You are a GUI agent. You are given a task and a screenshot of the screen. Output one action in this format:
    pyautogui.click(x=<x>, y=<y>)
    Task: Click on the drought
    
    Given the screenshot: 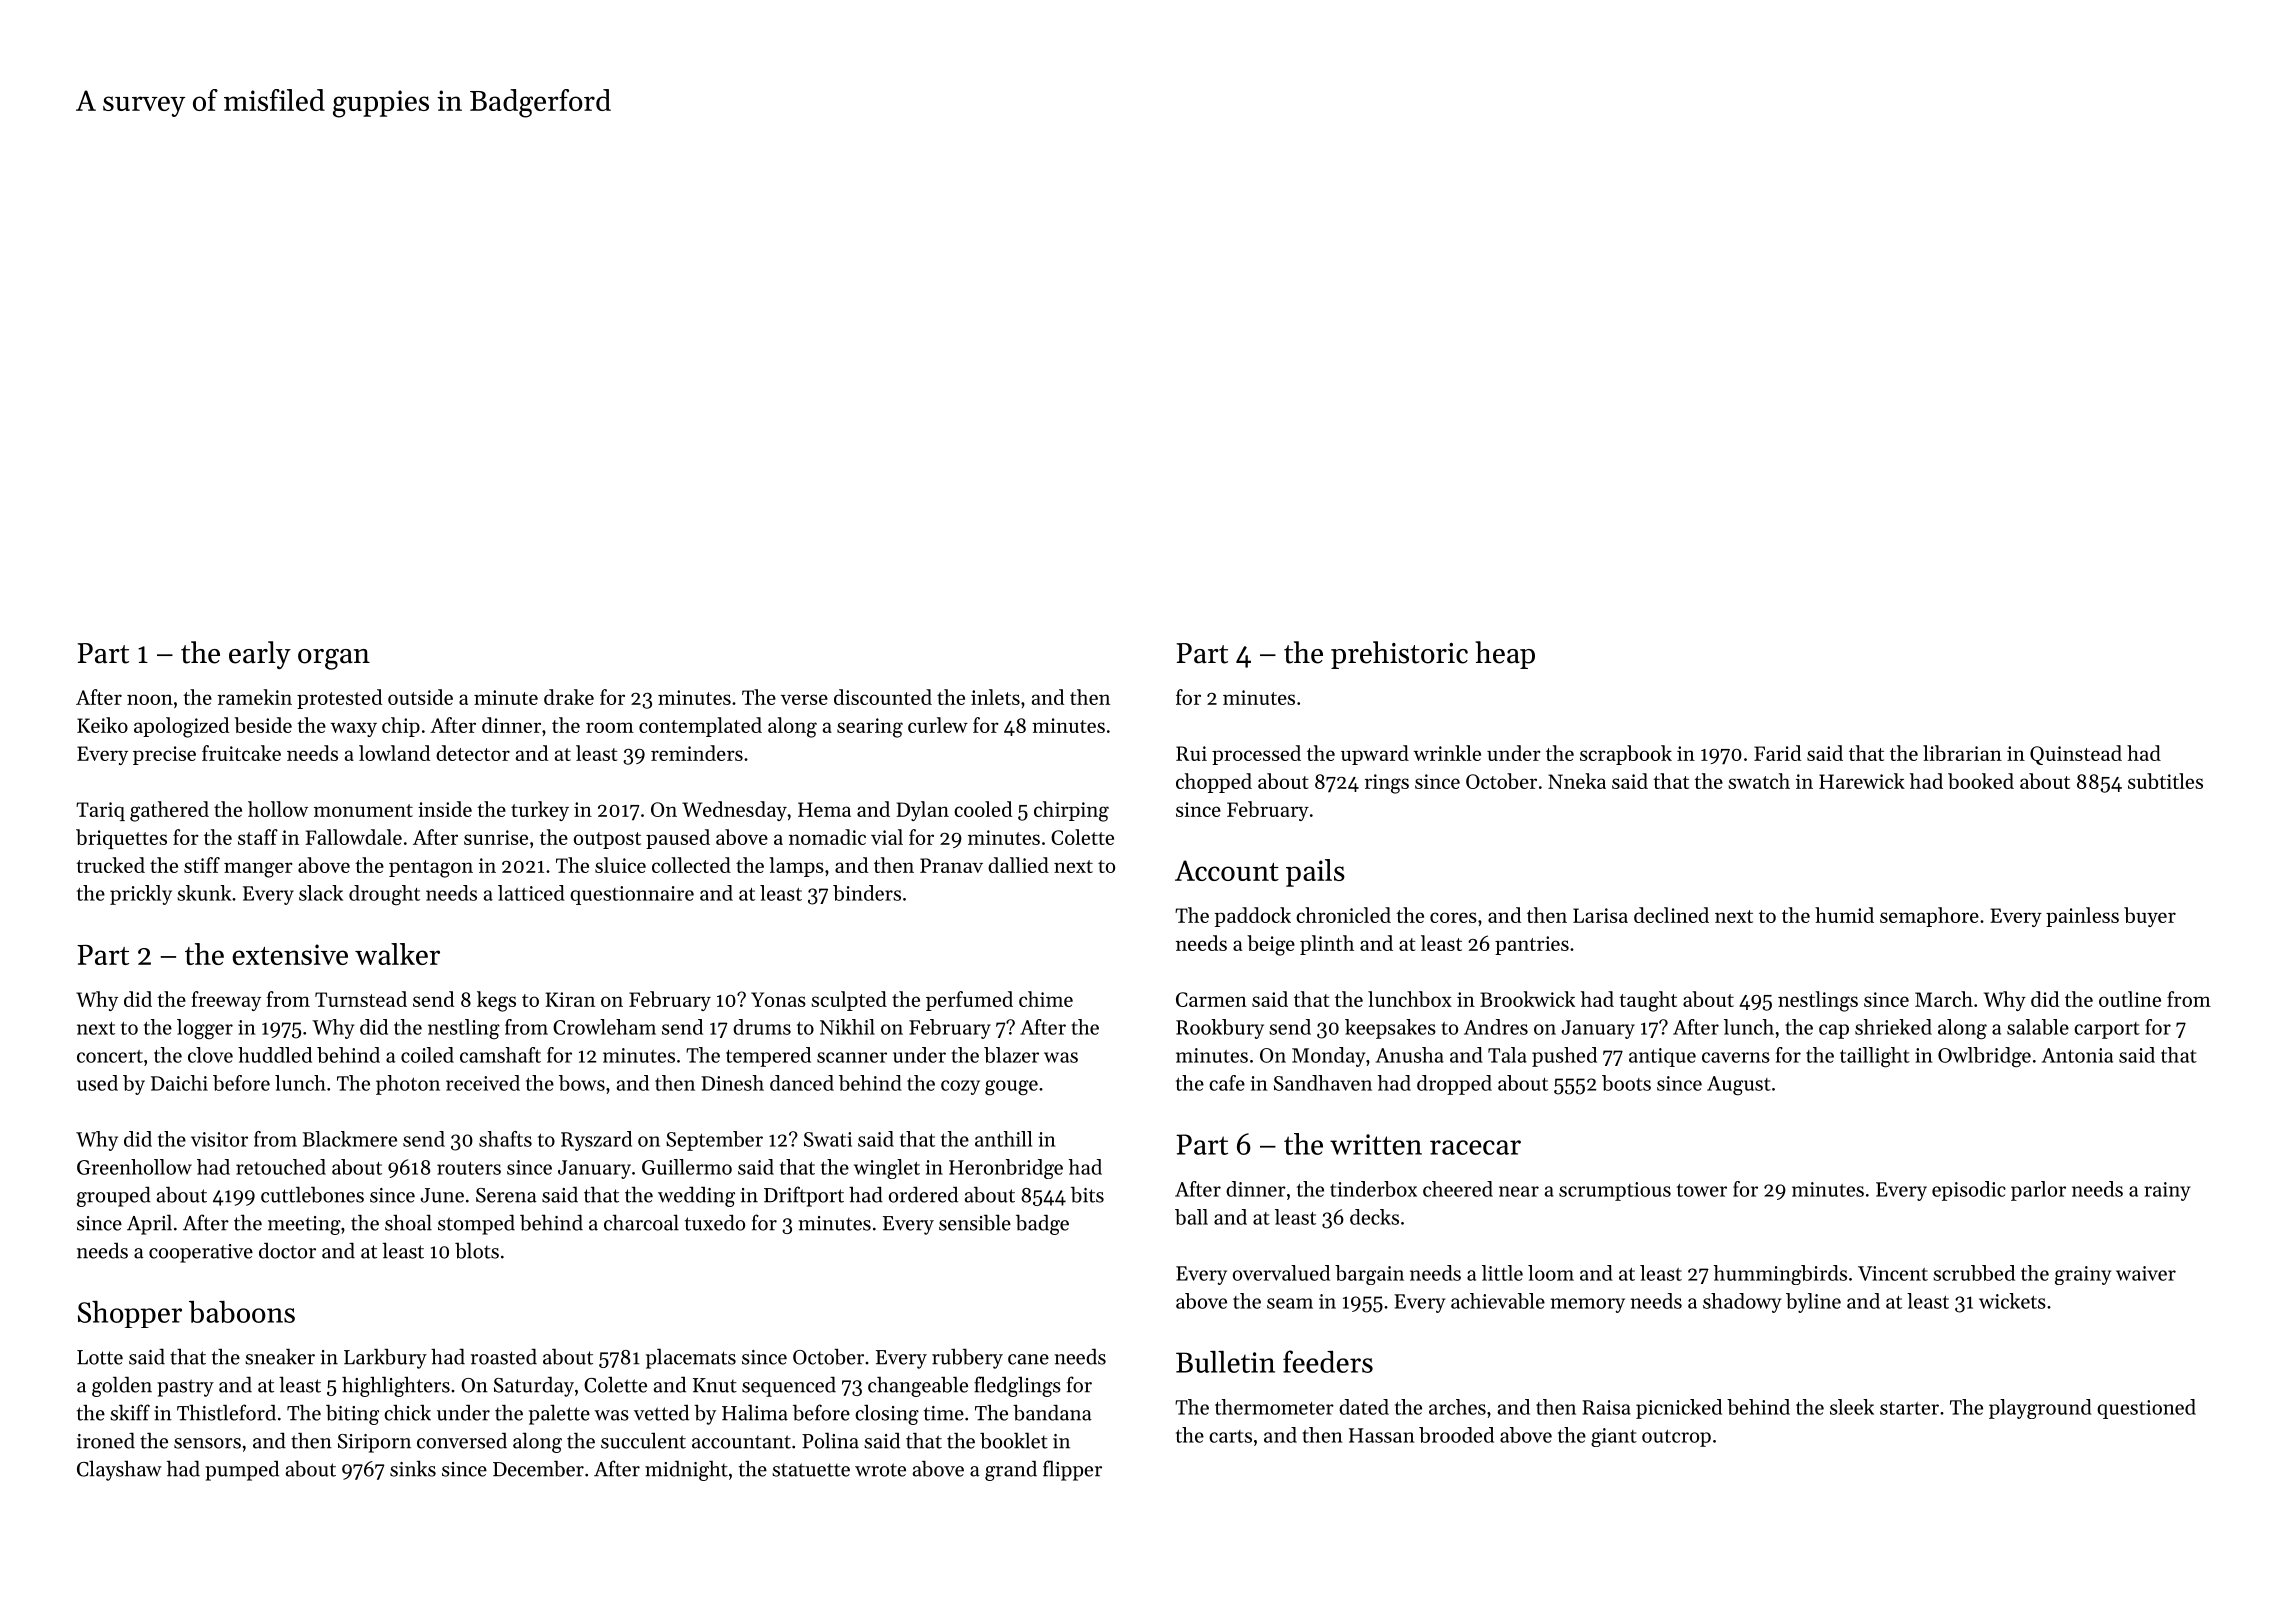 What is the action you would take?
    pyautogui.click(x=384, y=895)
